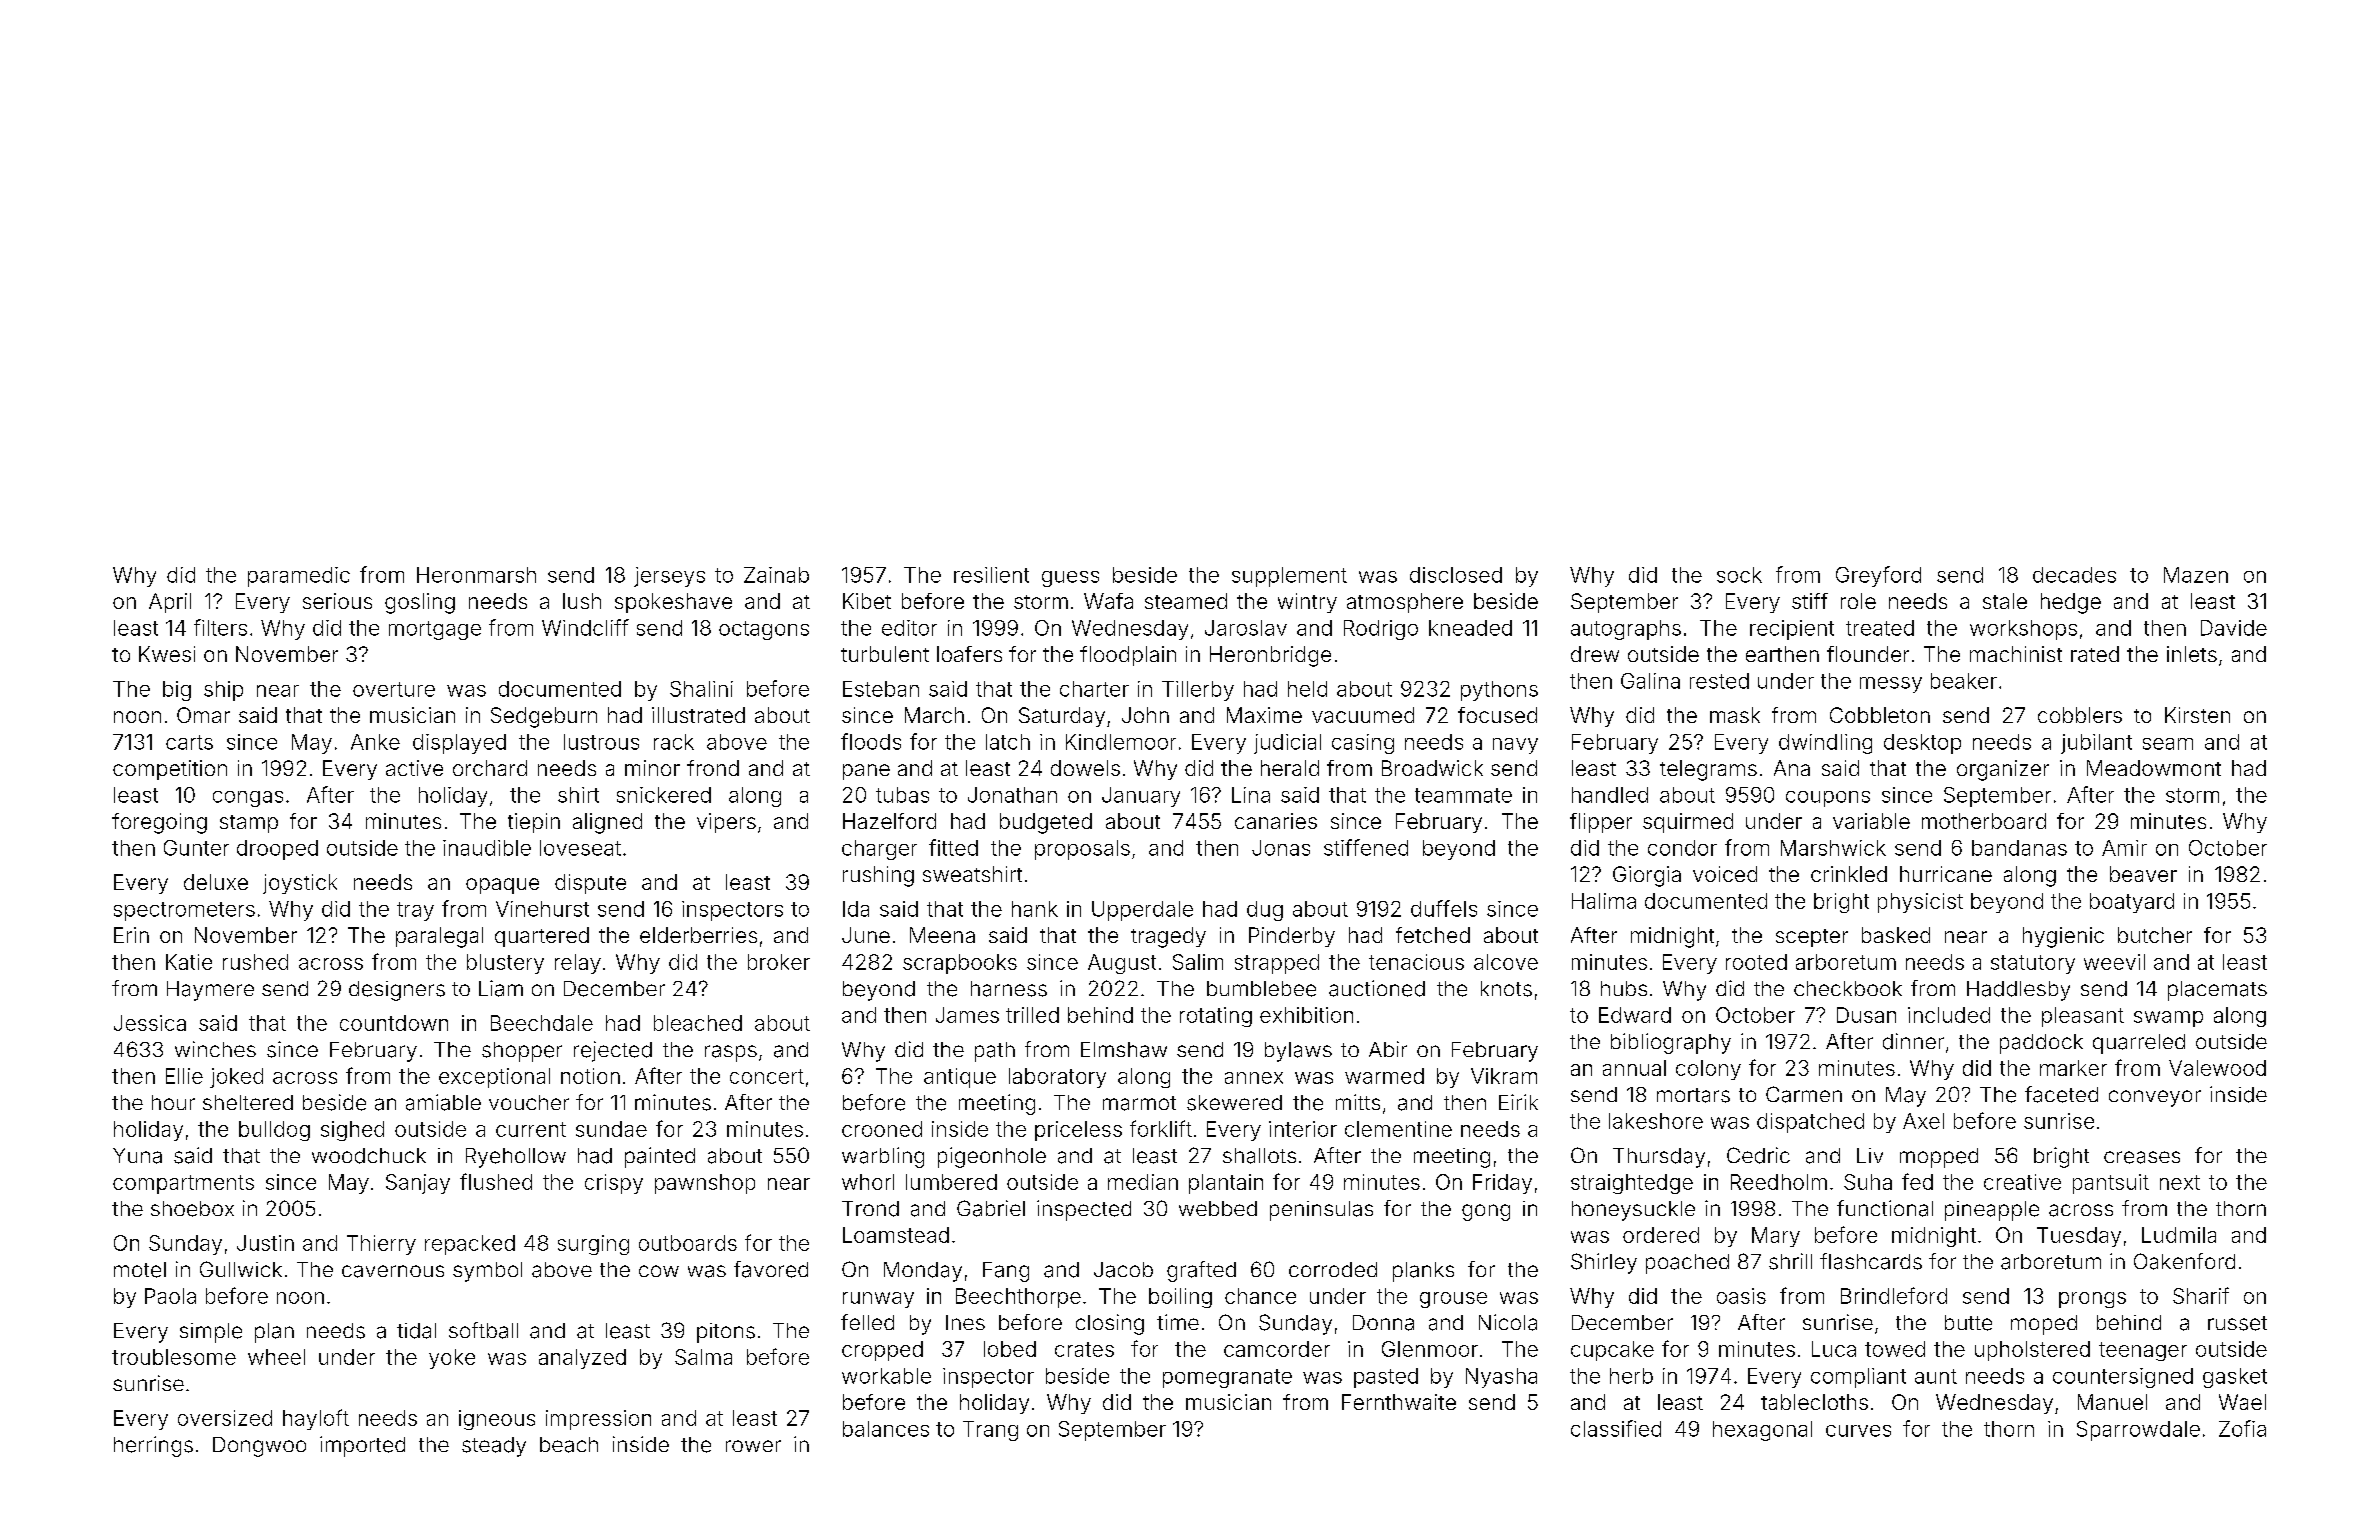  I want to click on clementine, so click(1398, 1129).
